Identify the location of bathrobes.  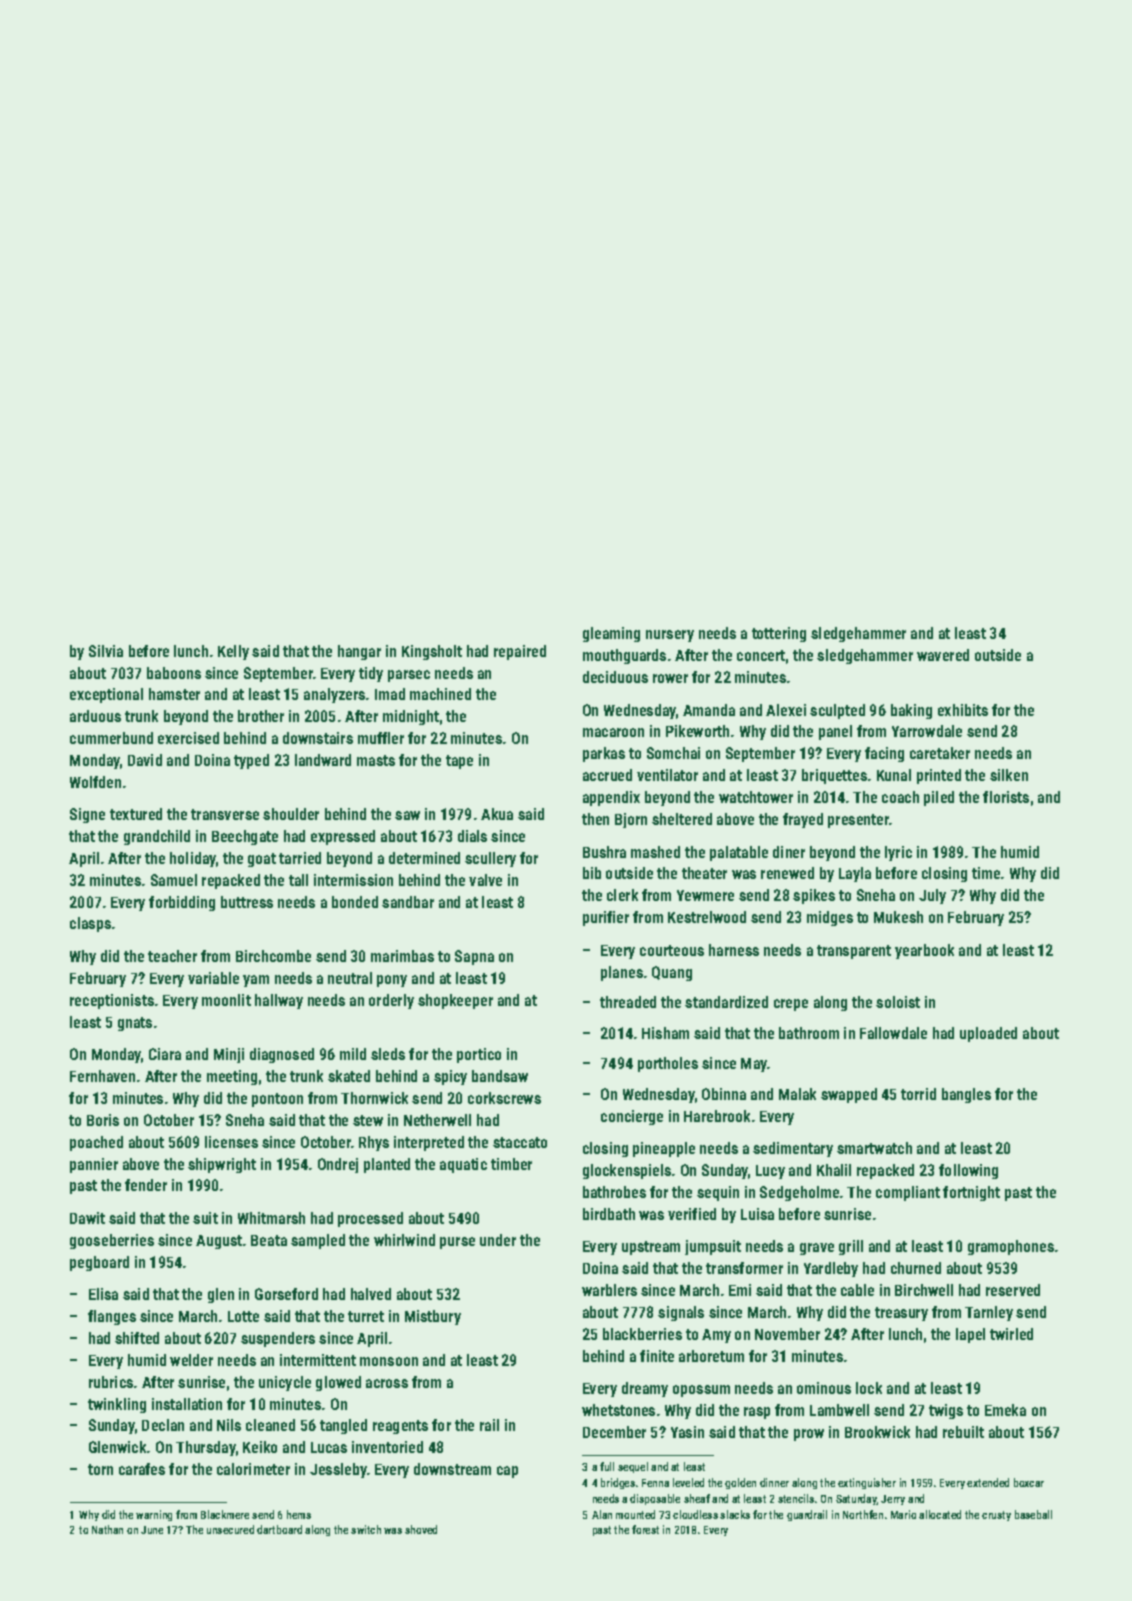
(614, 1192).
